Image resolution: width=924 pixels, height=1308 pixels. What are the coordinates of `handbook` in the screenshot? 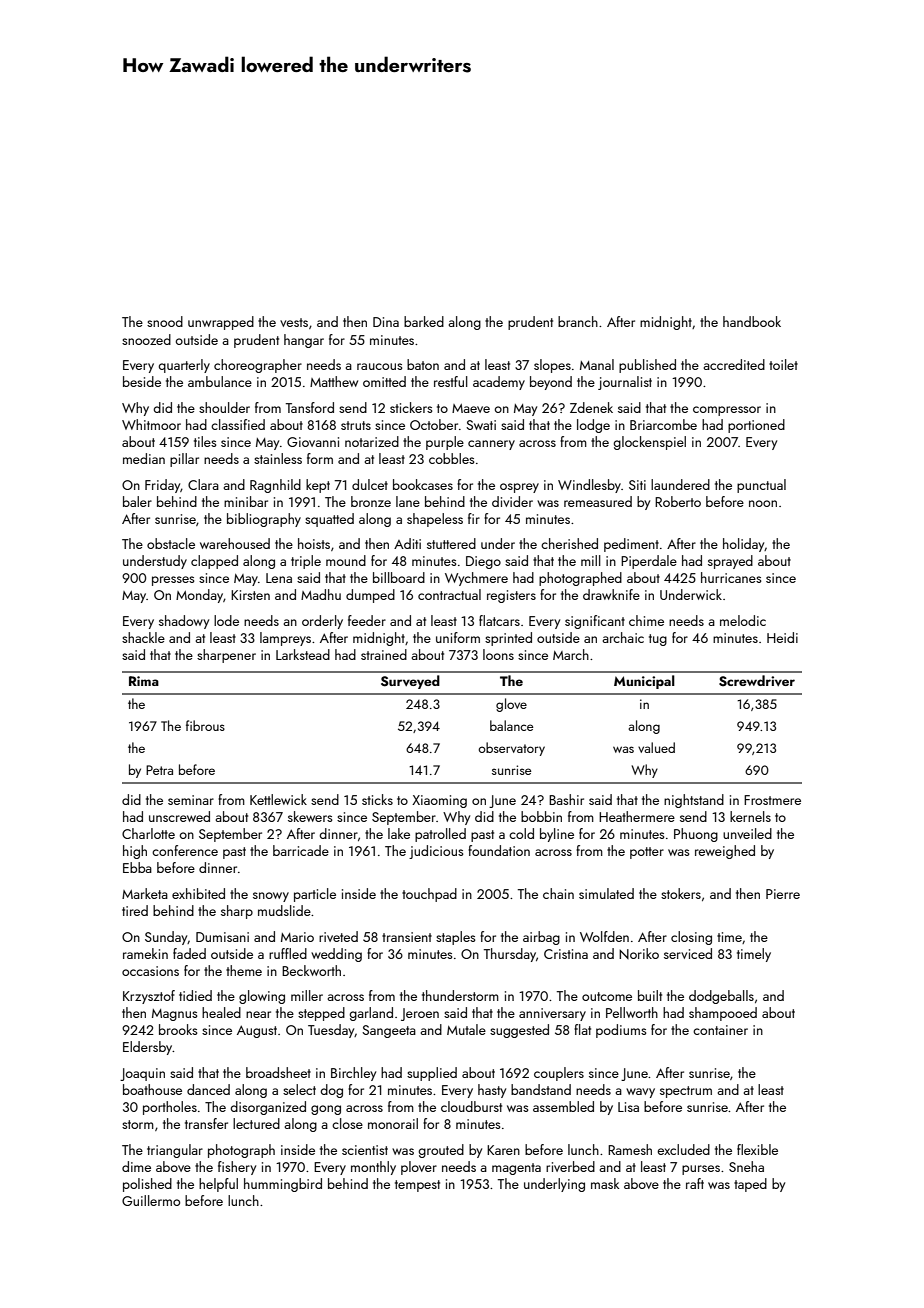 It's located at (752, 321).
